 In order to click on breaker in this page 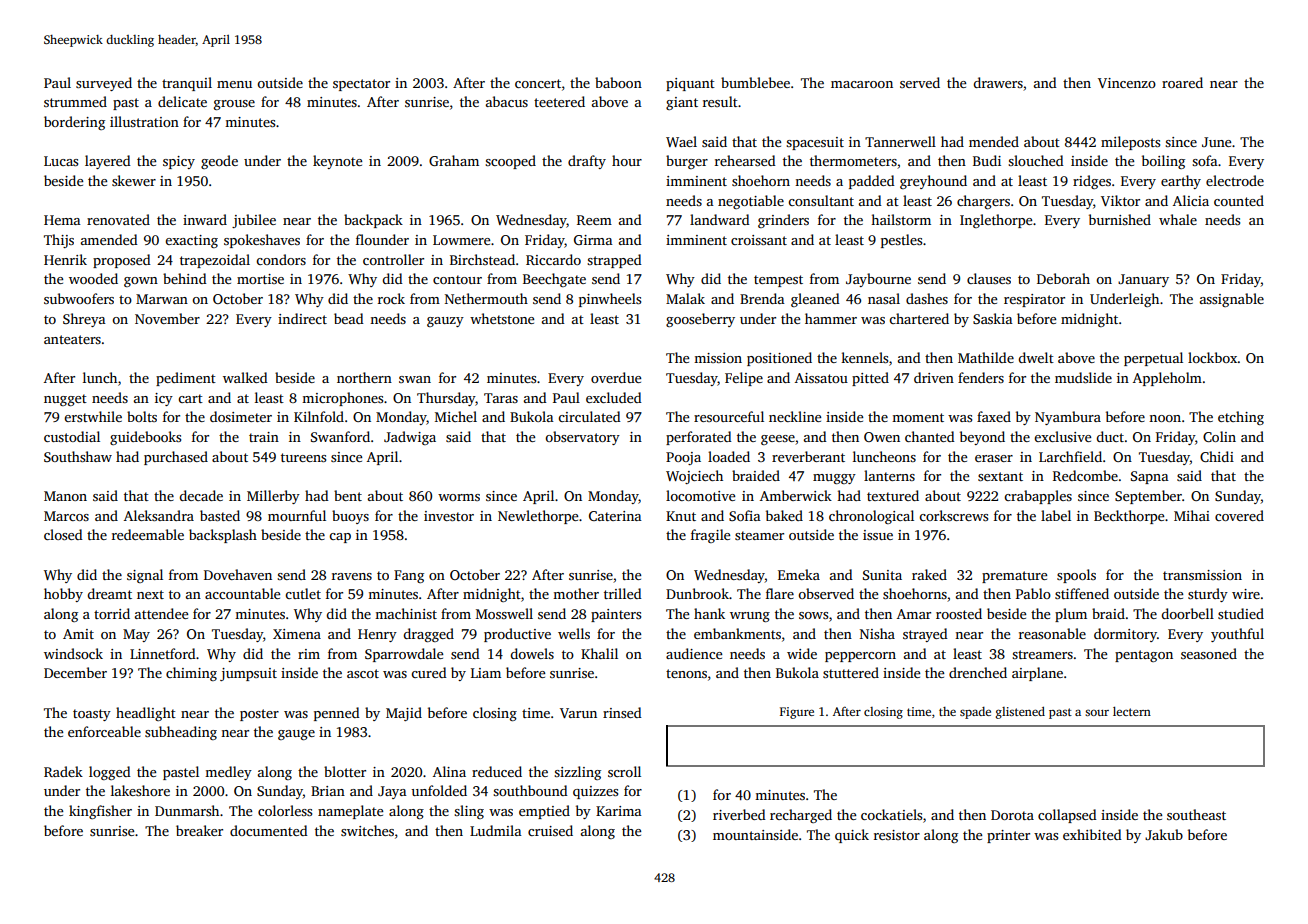, I will do `click(199, 830)`.
